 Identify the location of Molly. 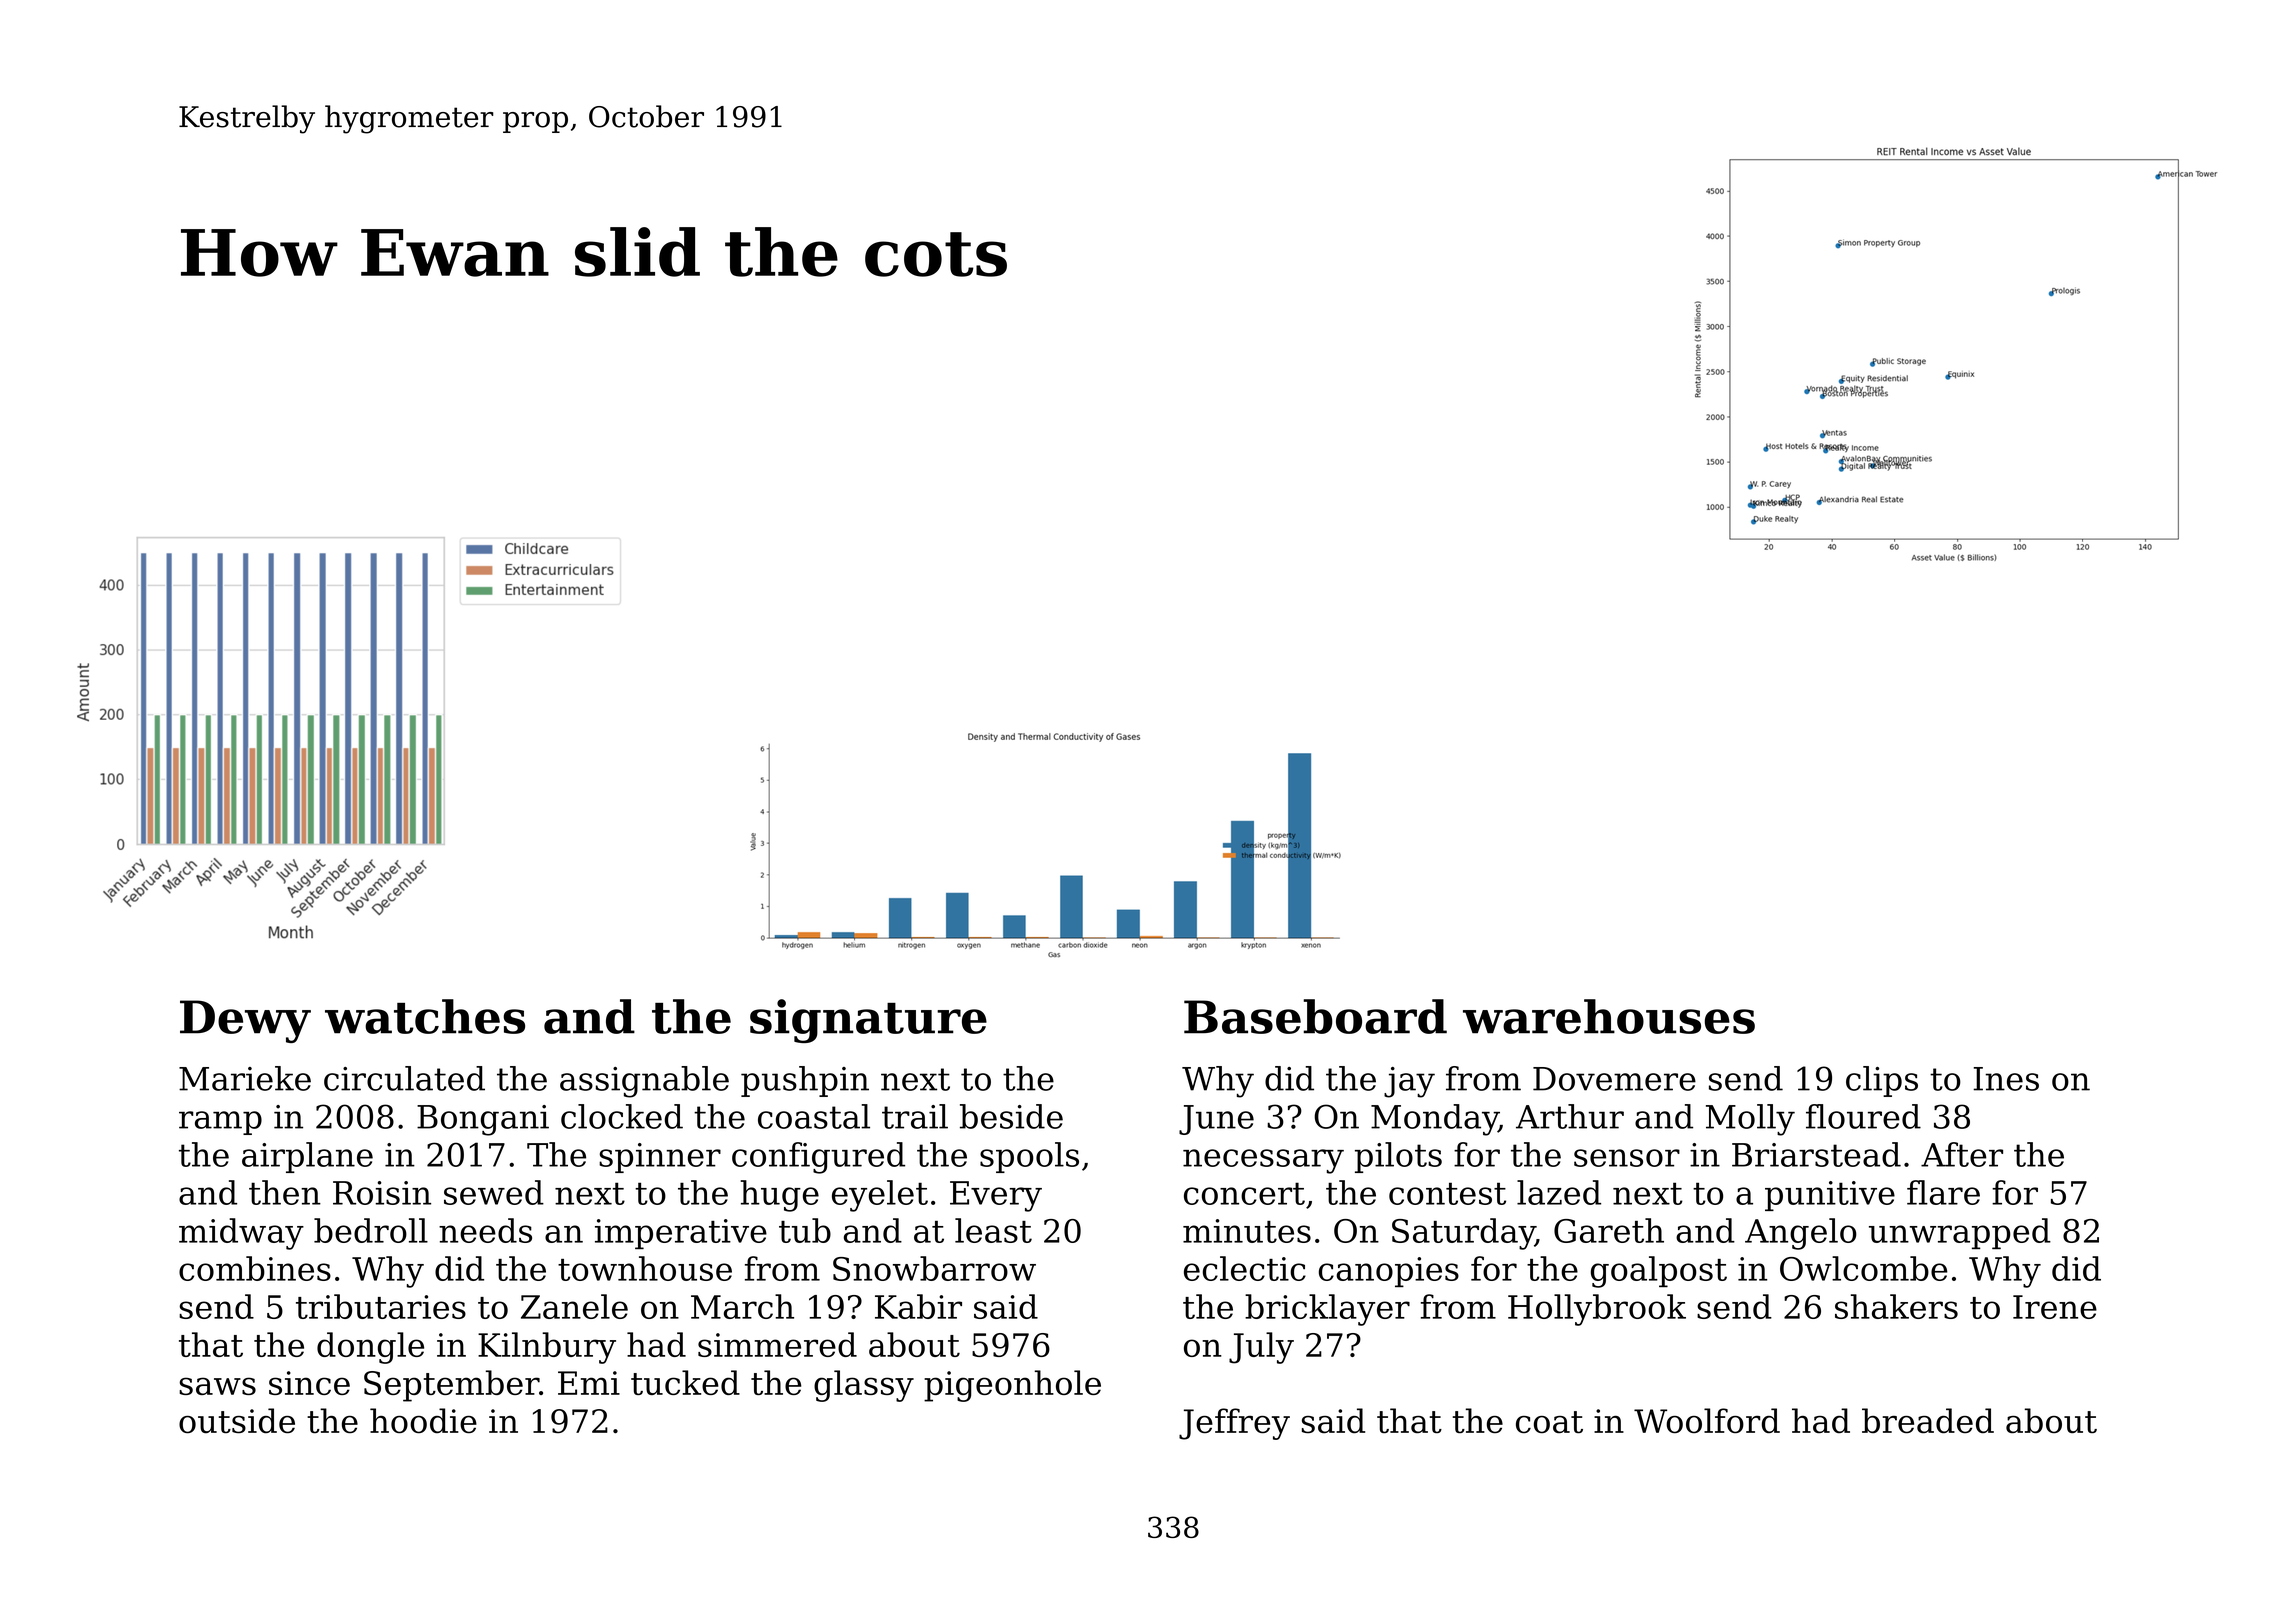
(1750, 1120).
